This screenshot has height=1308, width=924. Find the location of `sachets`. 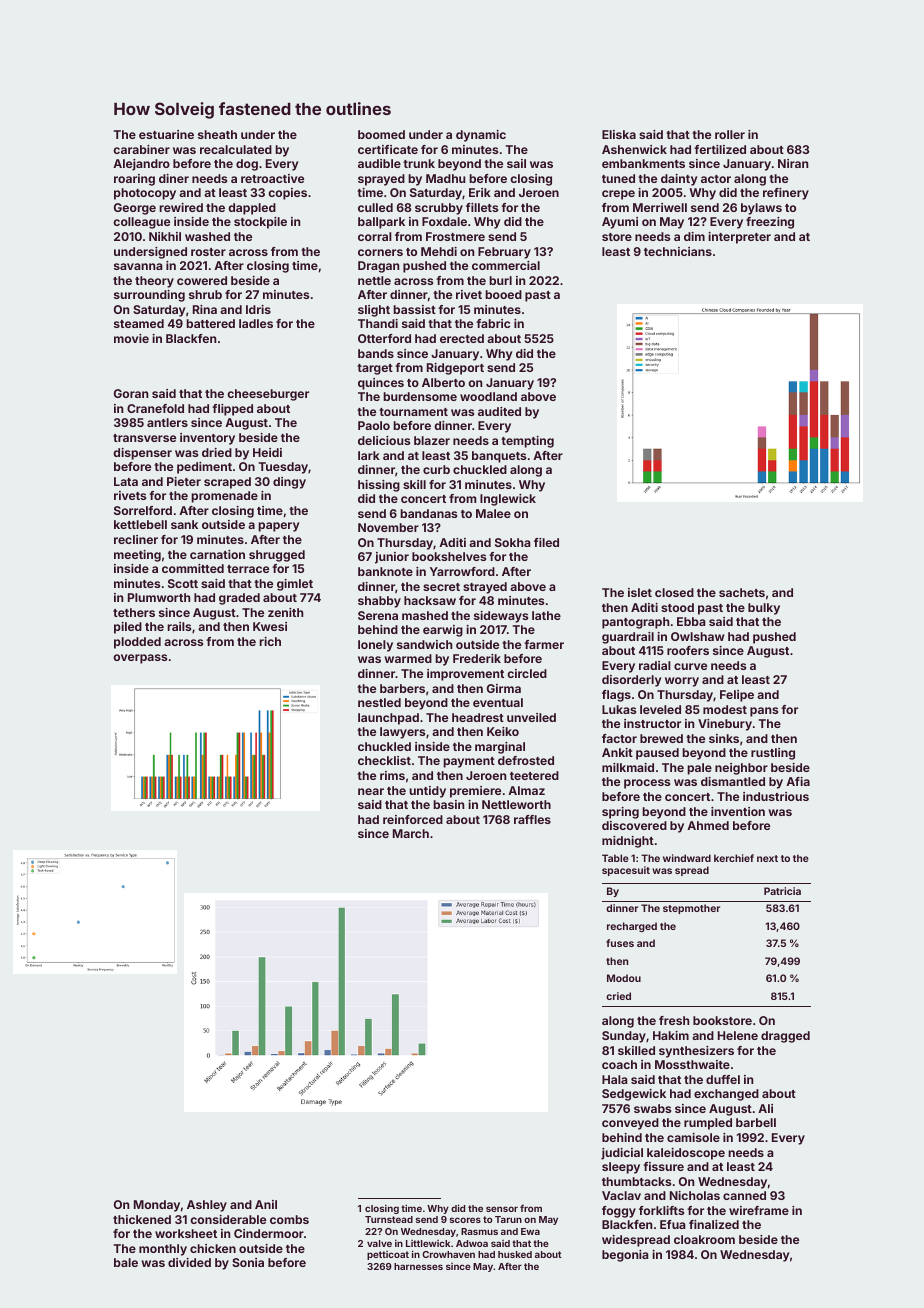

sachets is located at coordinates (742, 592).
